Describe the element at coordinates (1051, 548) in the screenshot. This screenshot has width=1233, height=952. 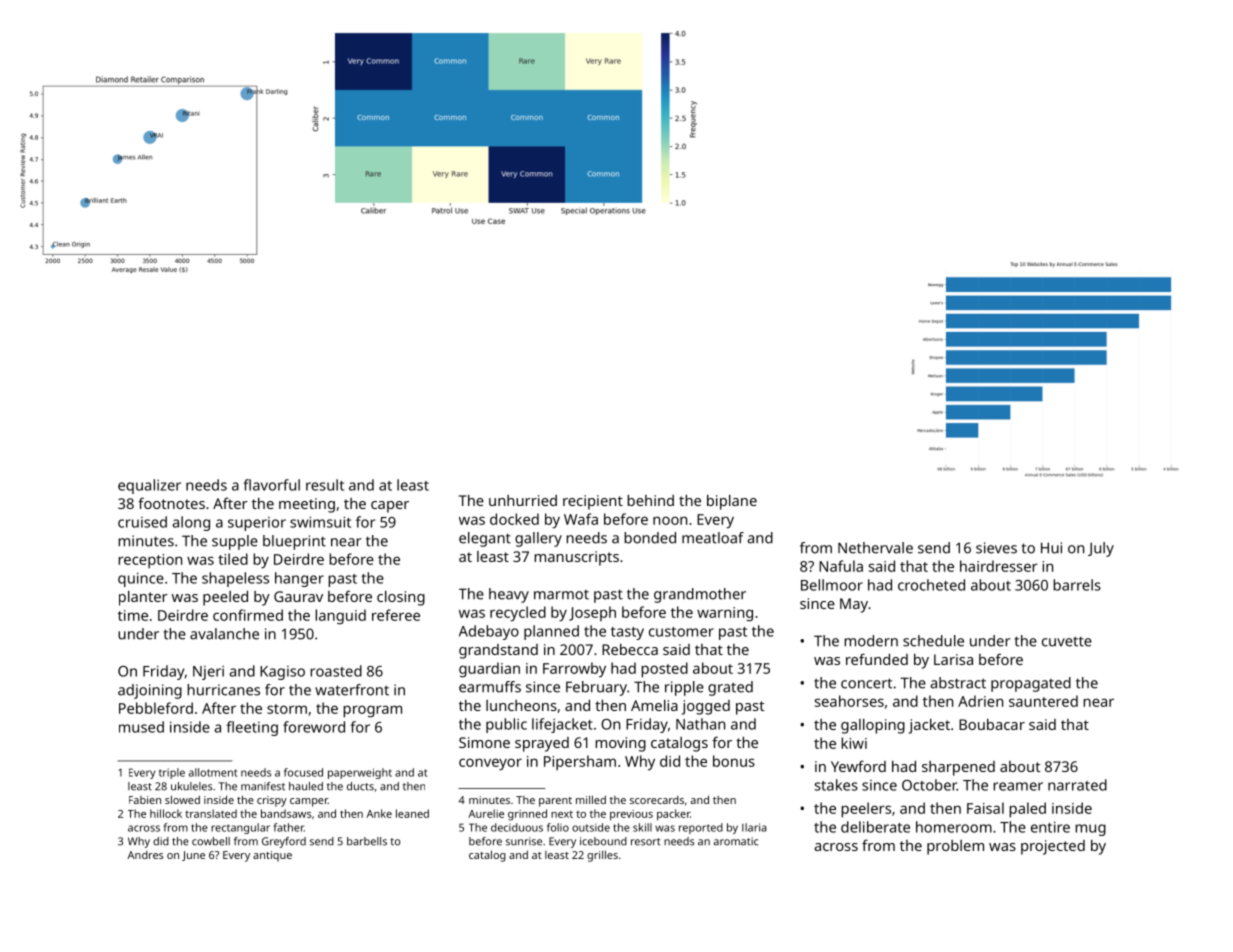
I see `Hui` at that location.
